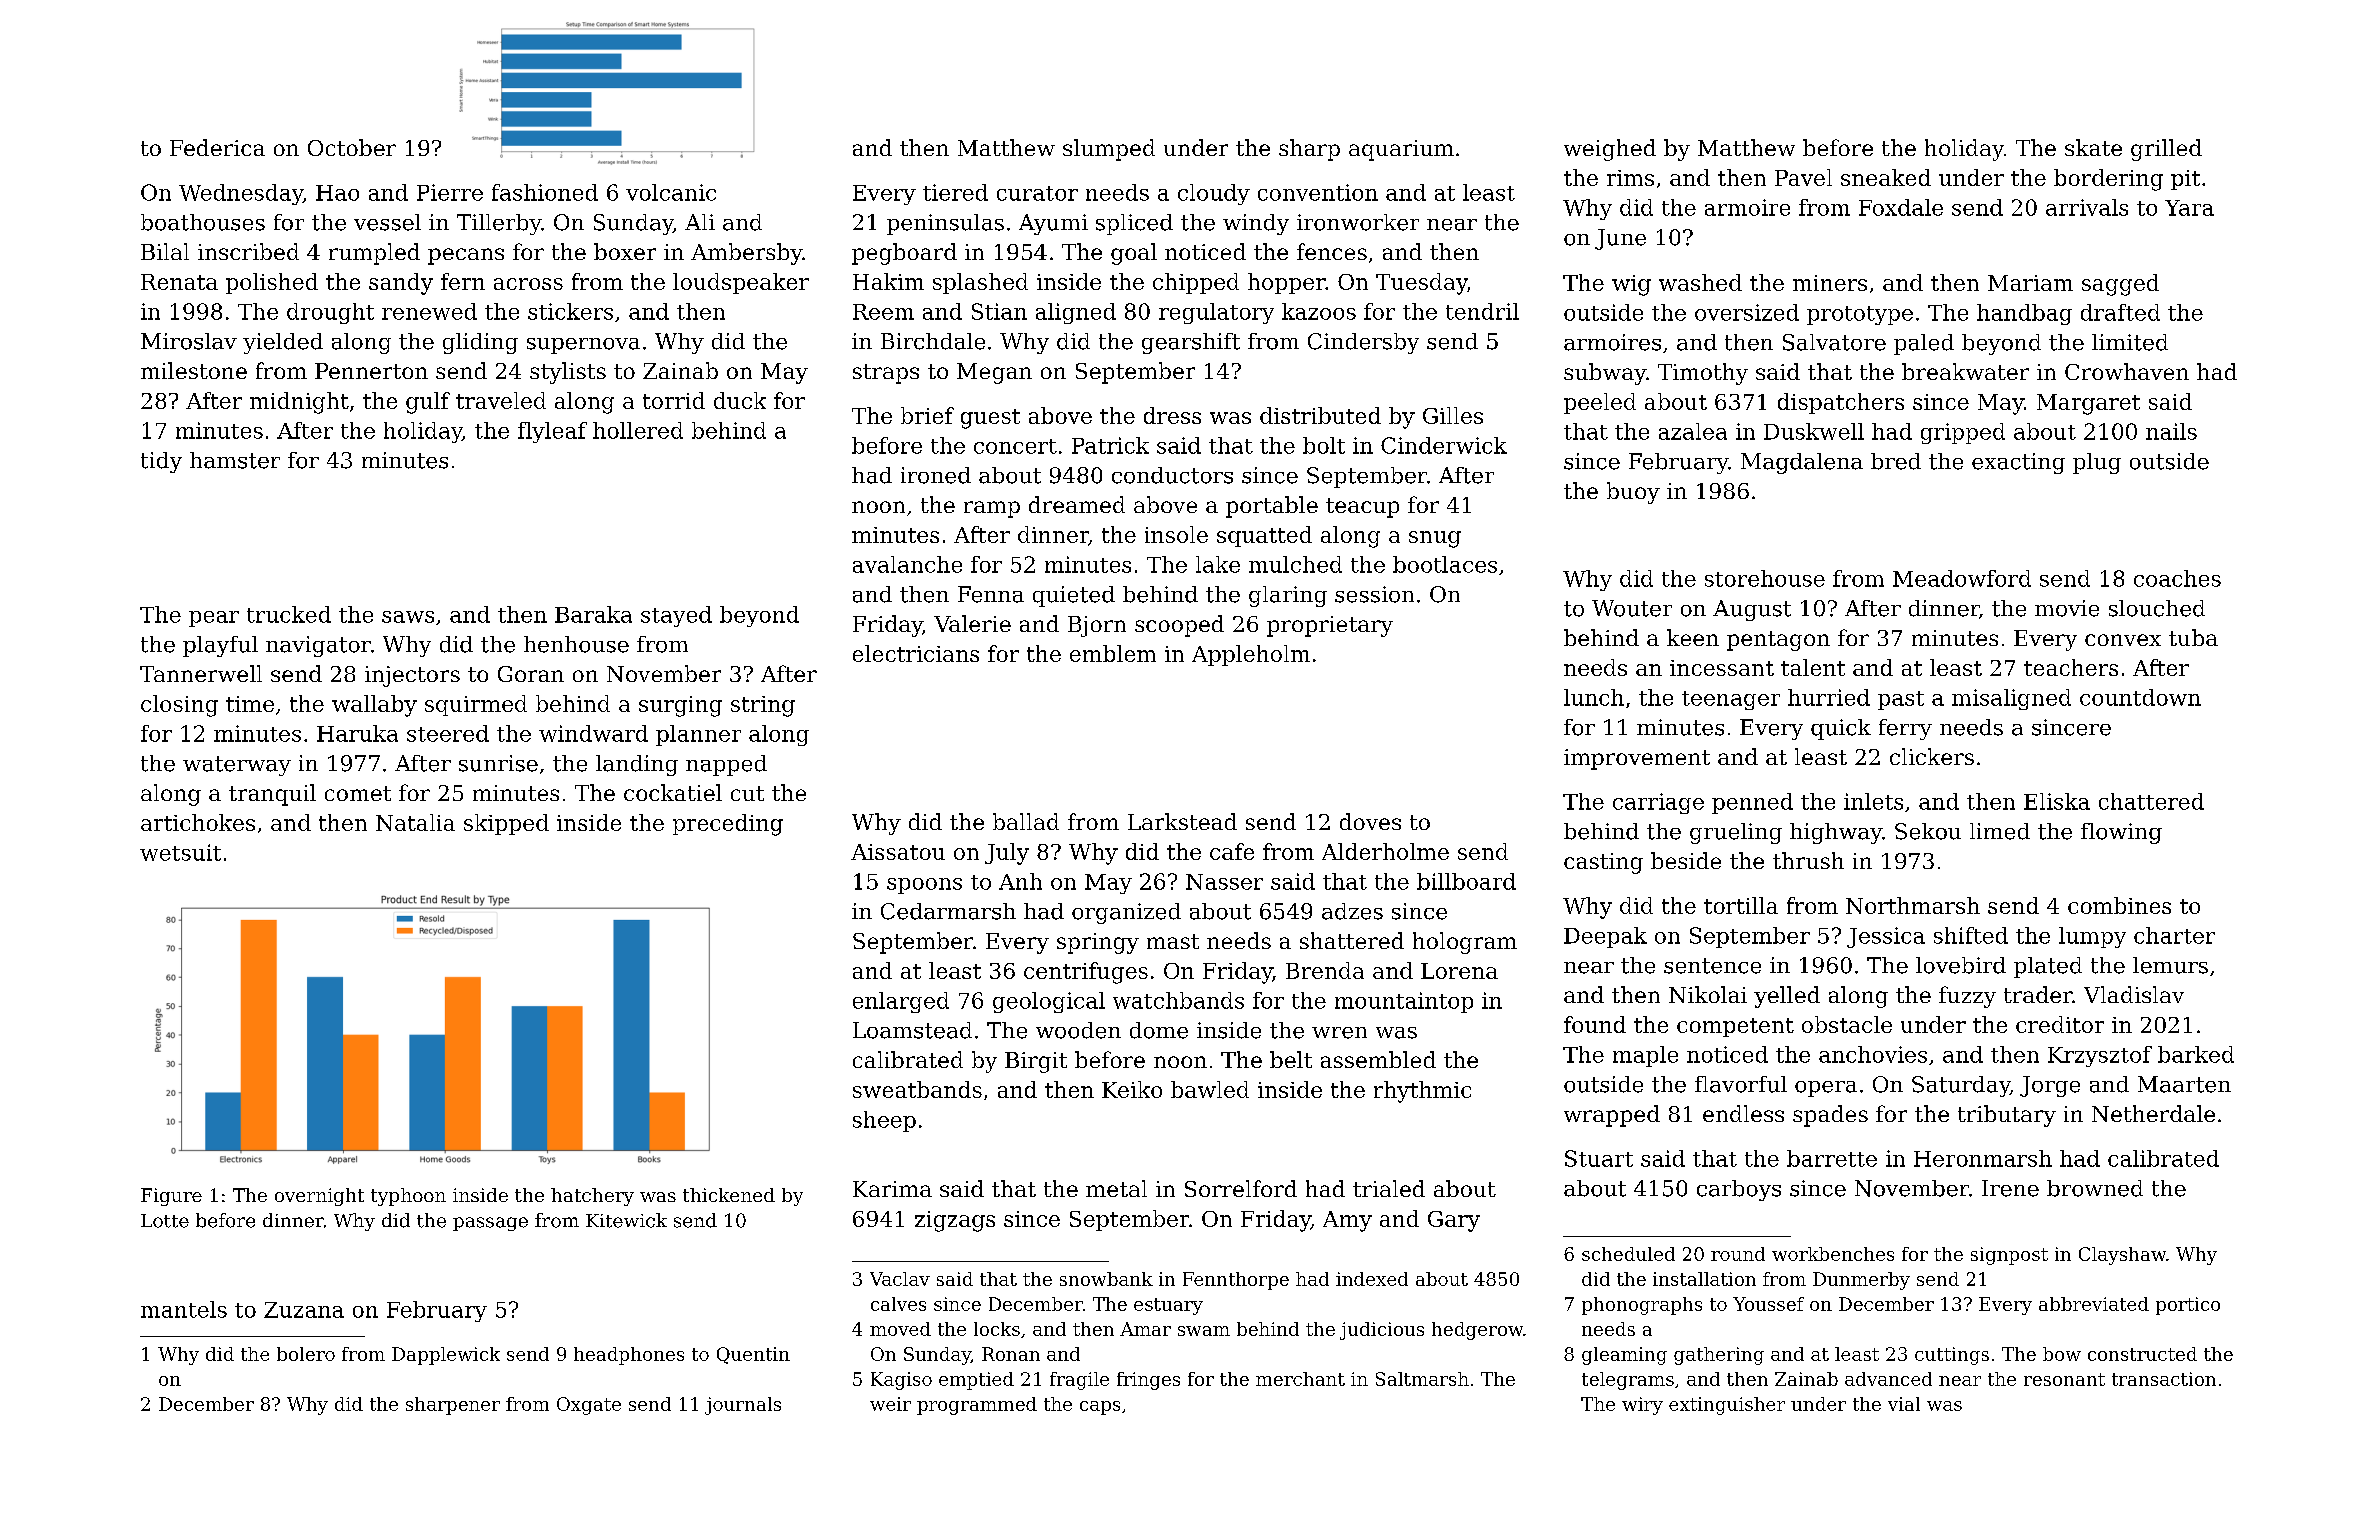 The height and width of the image is (1540, 2380). I want to click on closing, so click(179, 706).
